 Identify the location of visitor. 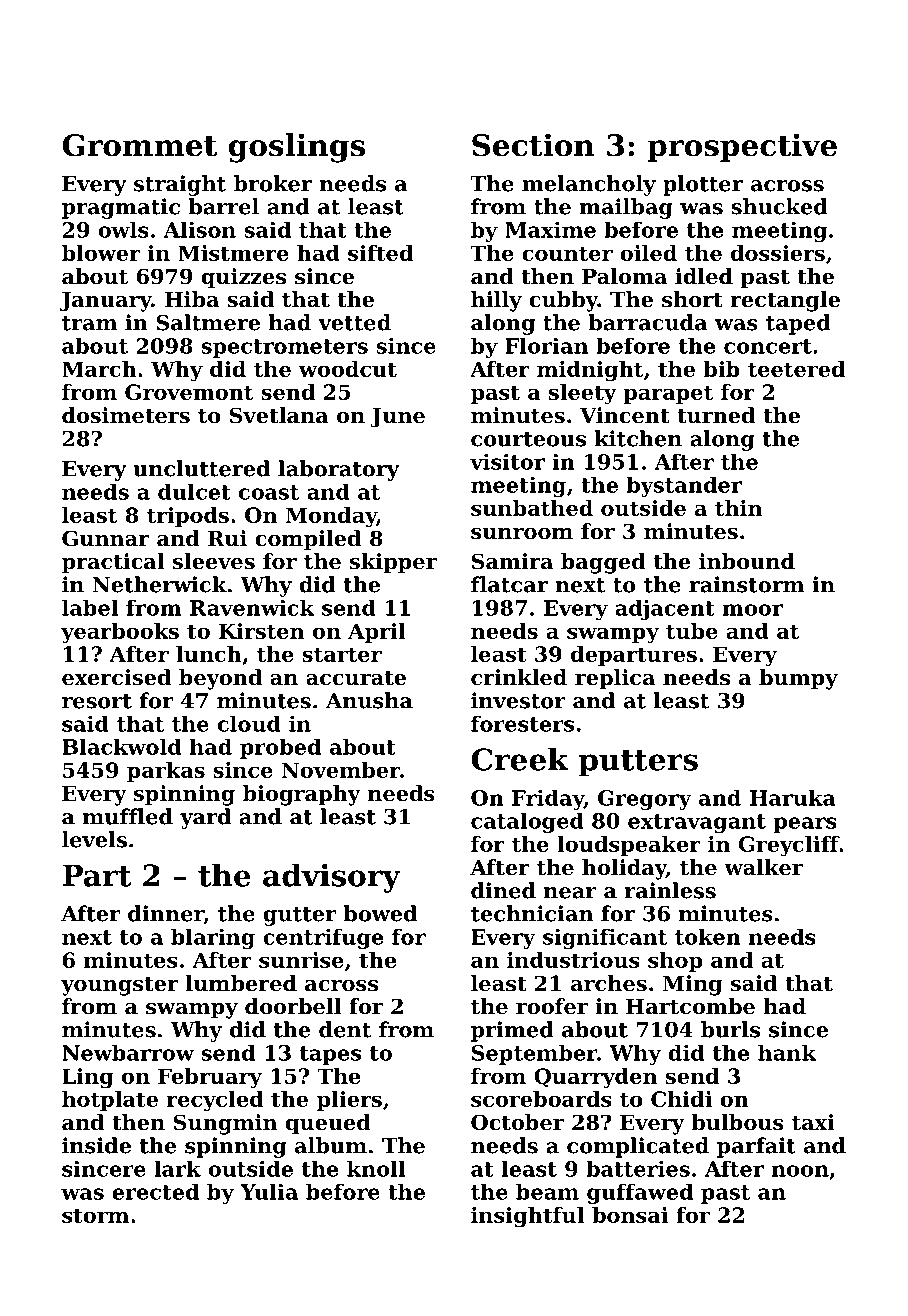
(507, 461).
